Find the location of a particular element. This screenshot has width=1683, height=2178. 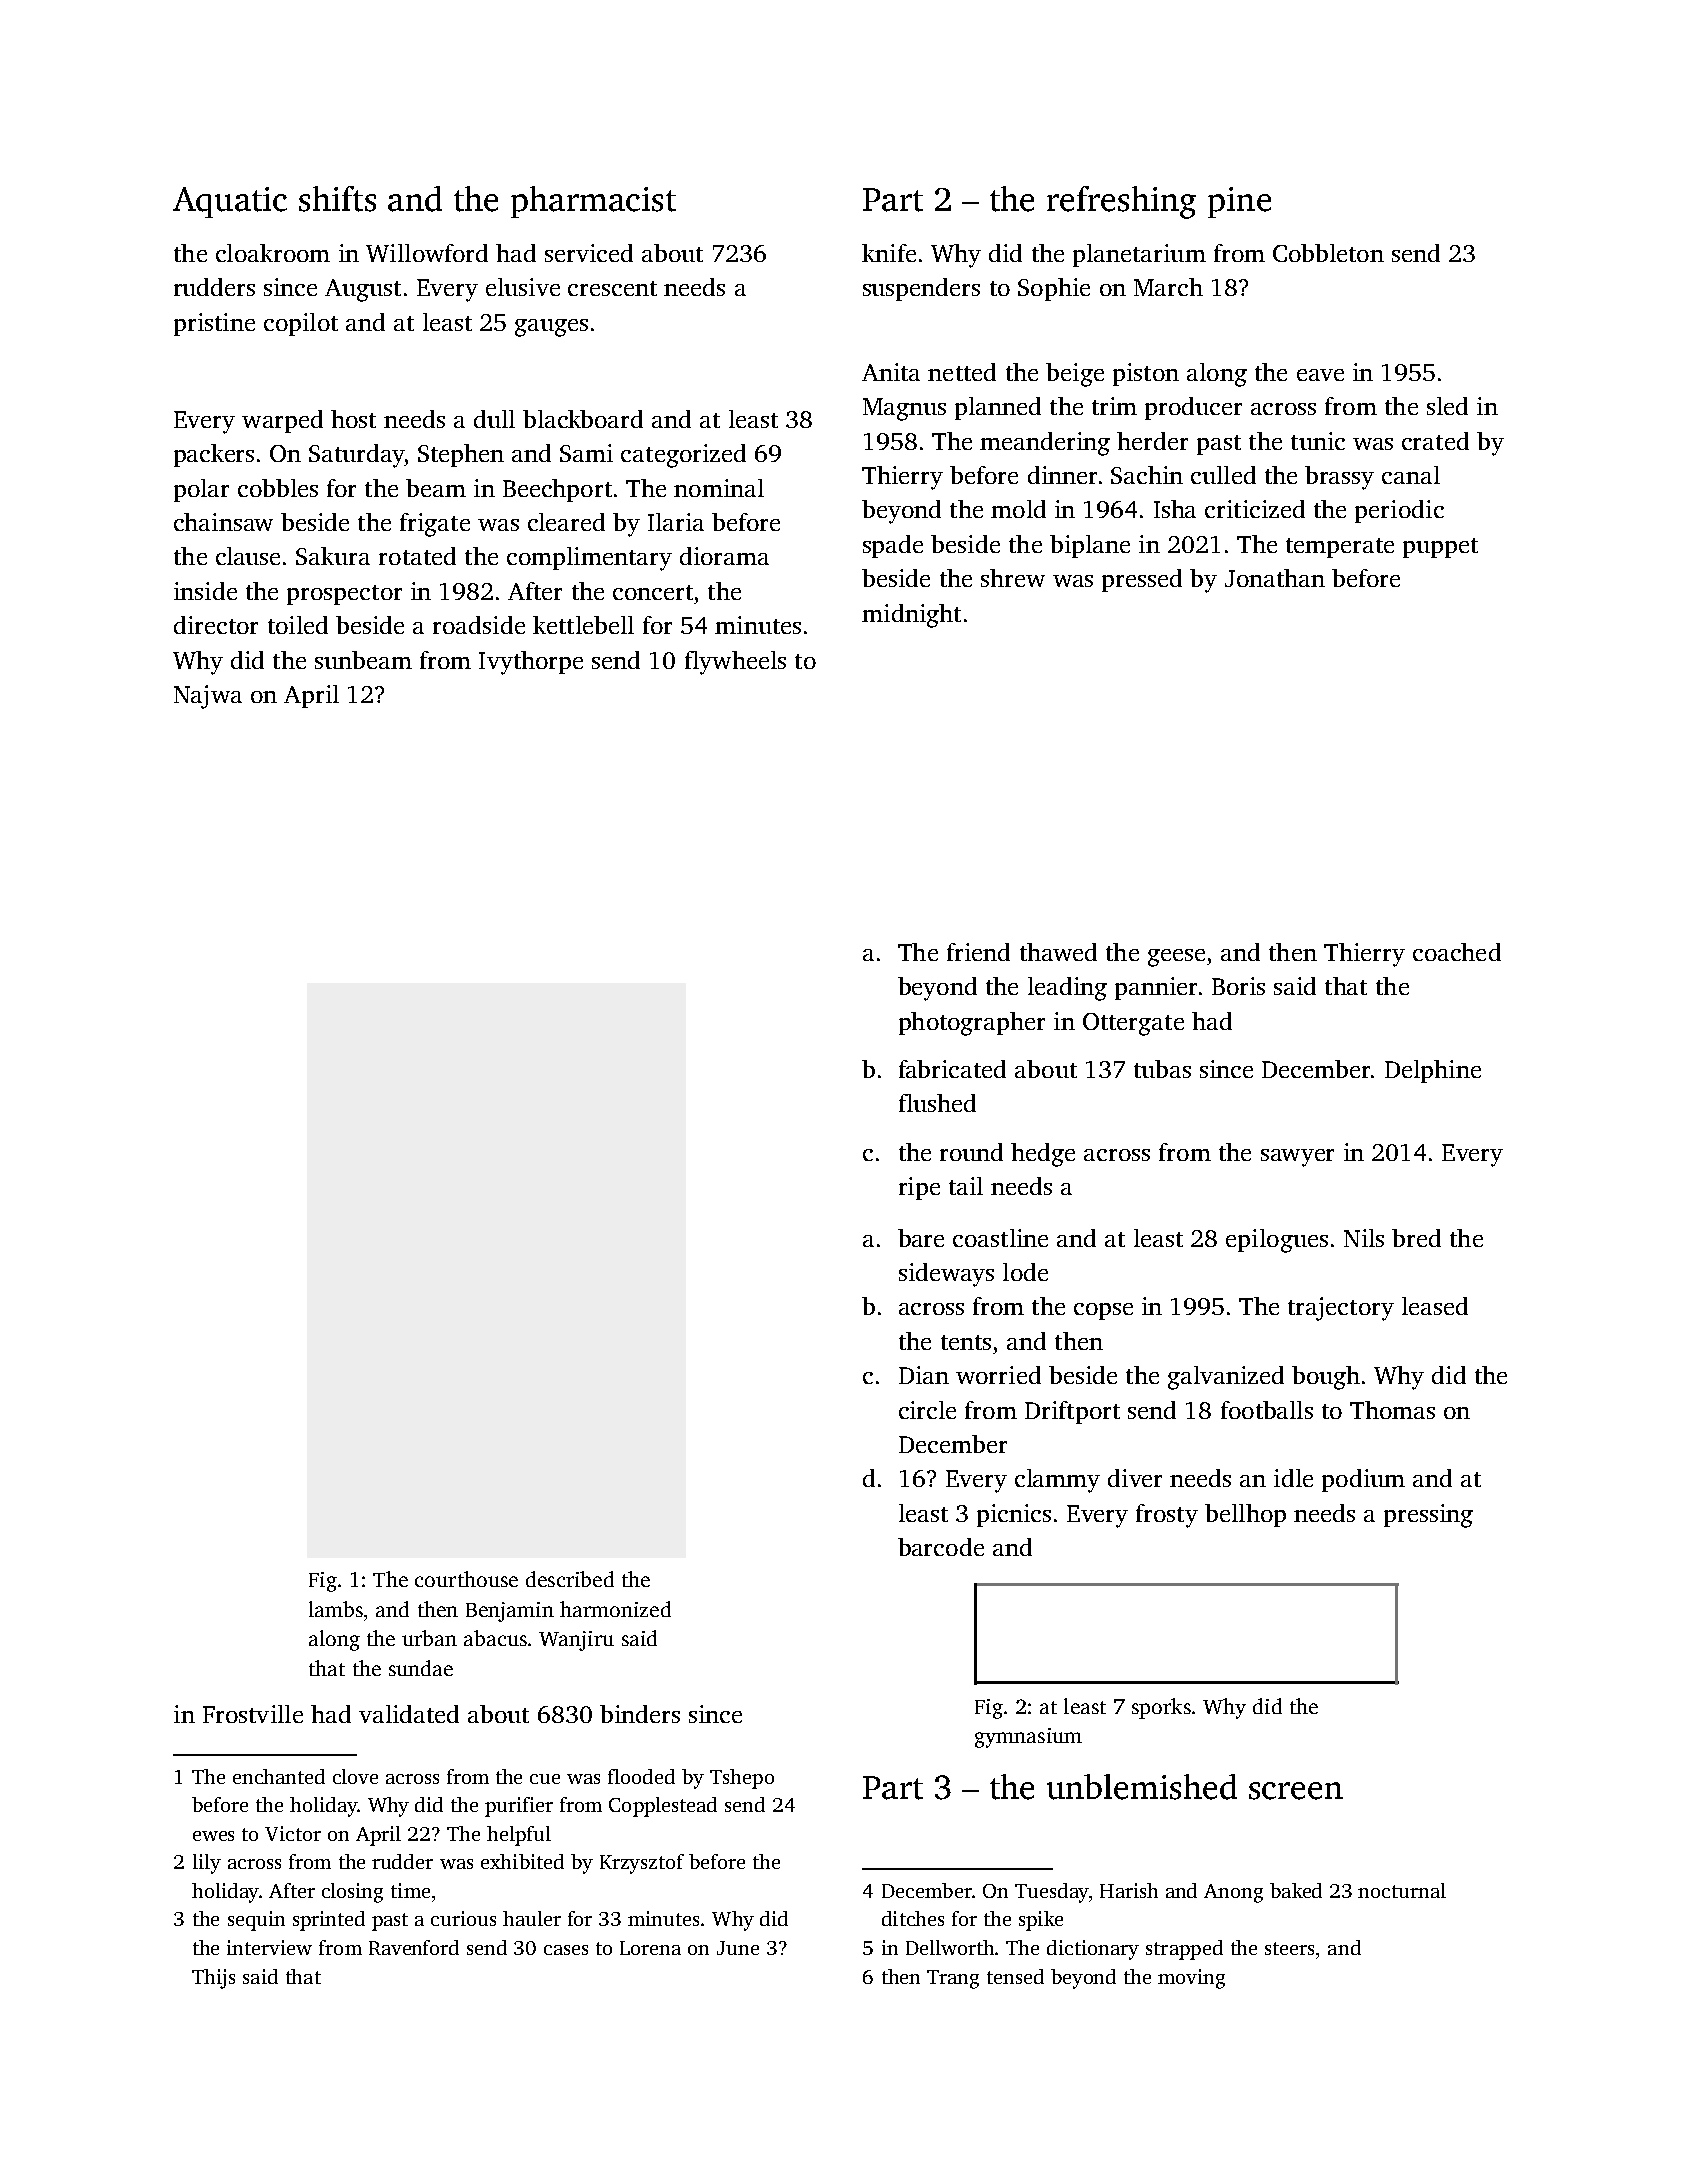

pristine is located at coordinates (214, 324).
